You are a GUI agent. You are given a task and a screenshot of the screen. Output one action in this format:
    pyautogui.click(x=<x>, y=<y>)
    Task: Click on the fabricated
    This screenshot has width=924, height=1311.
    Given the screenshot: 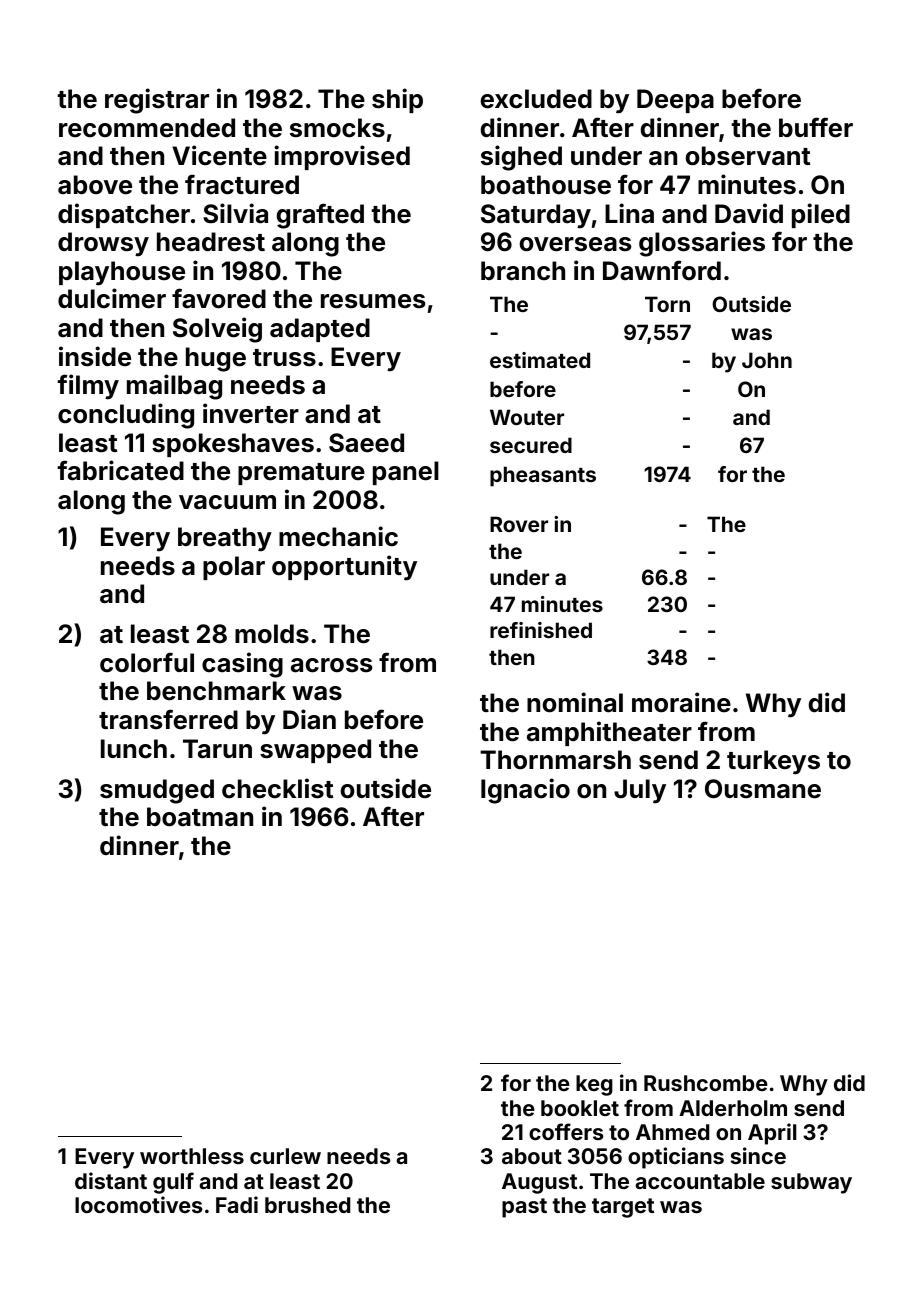 What is the action you would take?
    pyautogui.click(x=120, y=470)
